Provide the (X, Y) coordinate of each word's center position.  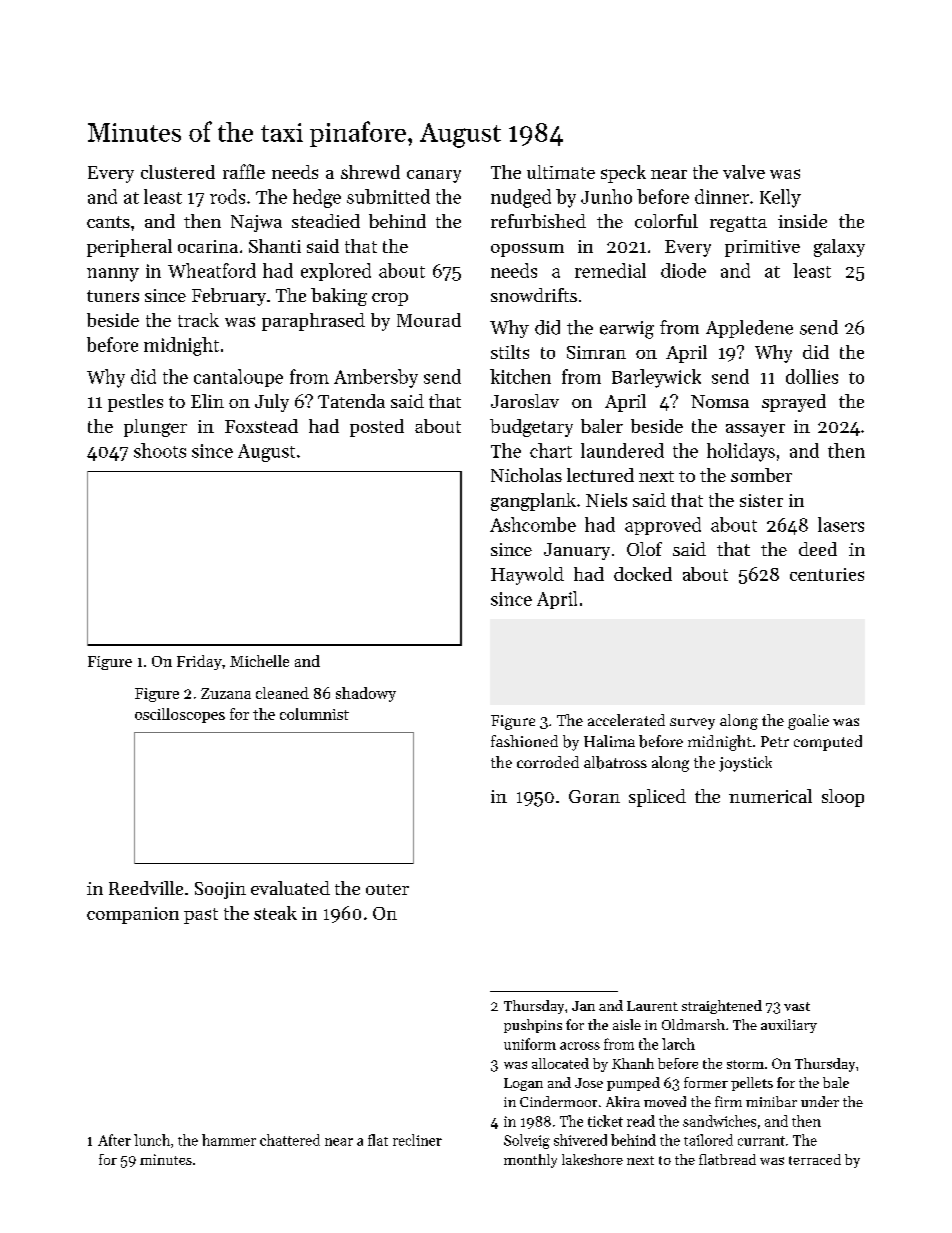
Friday (199, 662)
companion (133, 915)
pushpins (533, 1026)
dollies (812, 376)
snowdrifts (534, 295)
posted (377, 428)
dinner (722, 196)
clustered (178, 172)
